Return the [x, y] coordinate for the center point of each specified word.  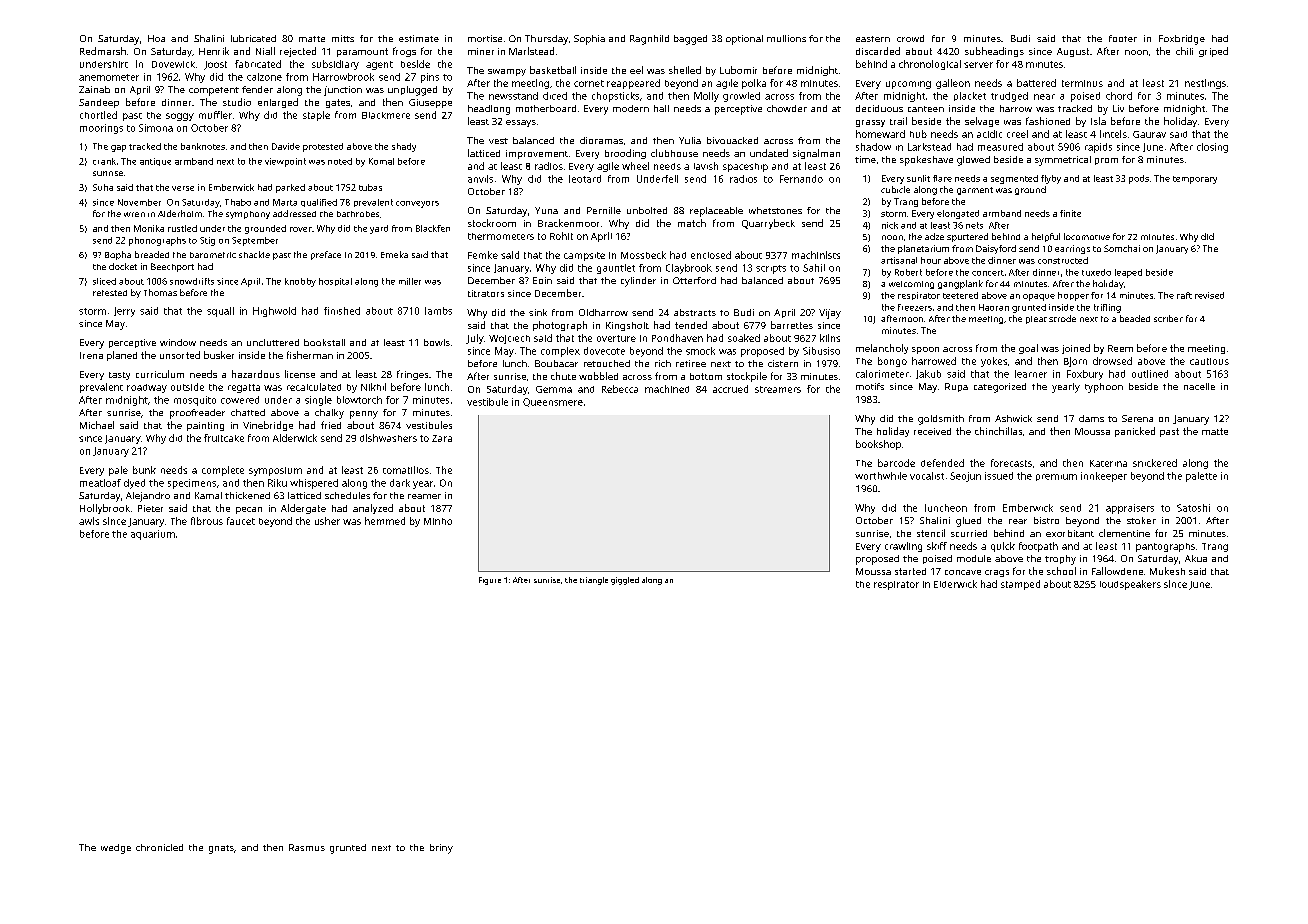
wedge [116, 849]
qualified [319, 203]
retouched [607, 363]
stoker [1141, 520]
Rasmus [307, 847]
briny [441, 849]
